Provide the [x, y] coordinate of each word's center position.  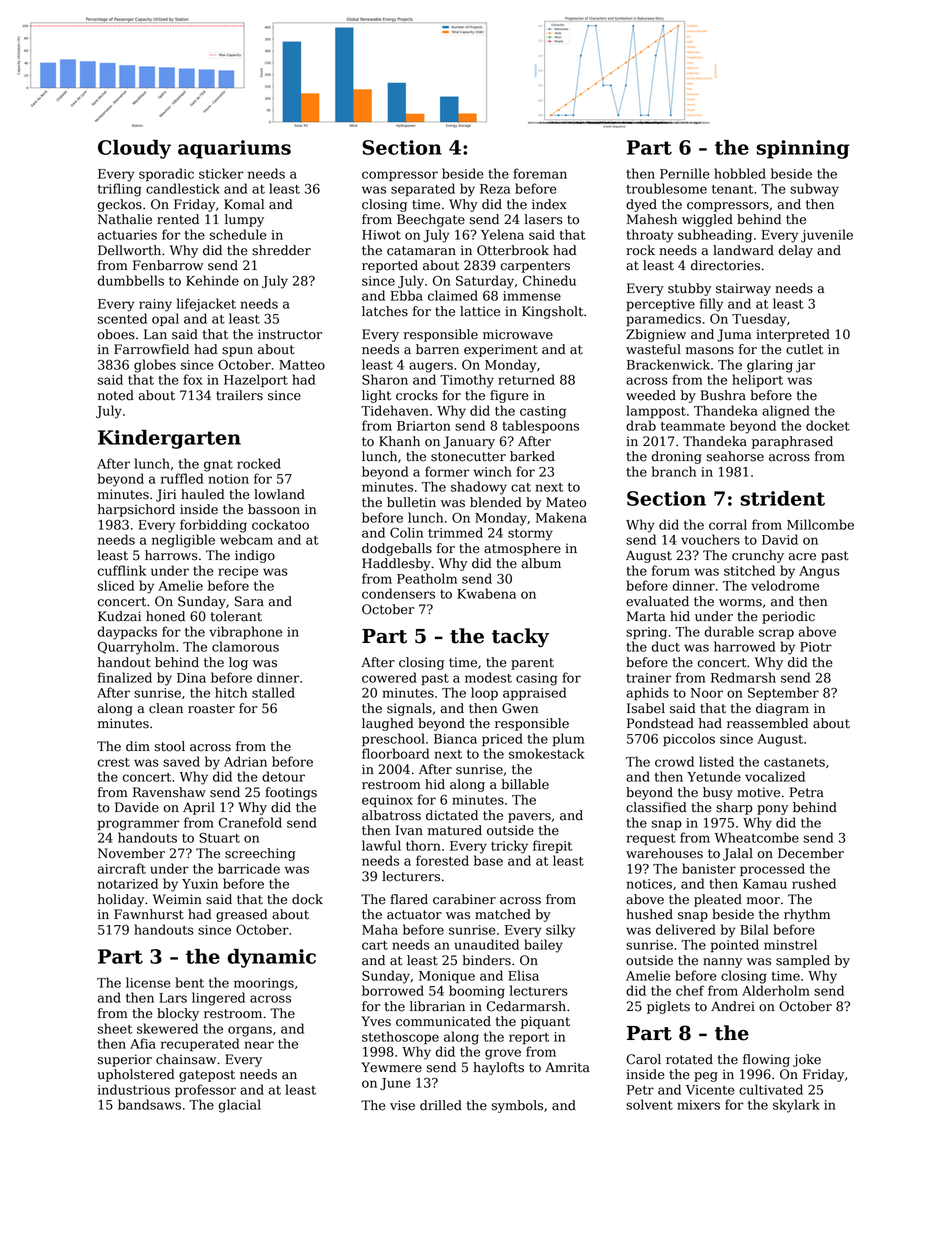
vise [402, 1105]
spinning [803, 149]
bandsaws [149, 1104]
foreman [540, 173]
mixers [698, 1105]
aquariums [234, 149]
